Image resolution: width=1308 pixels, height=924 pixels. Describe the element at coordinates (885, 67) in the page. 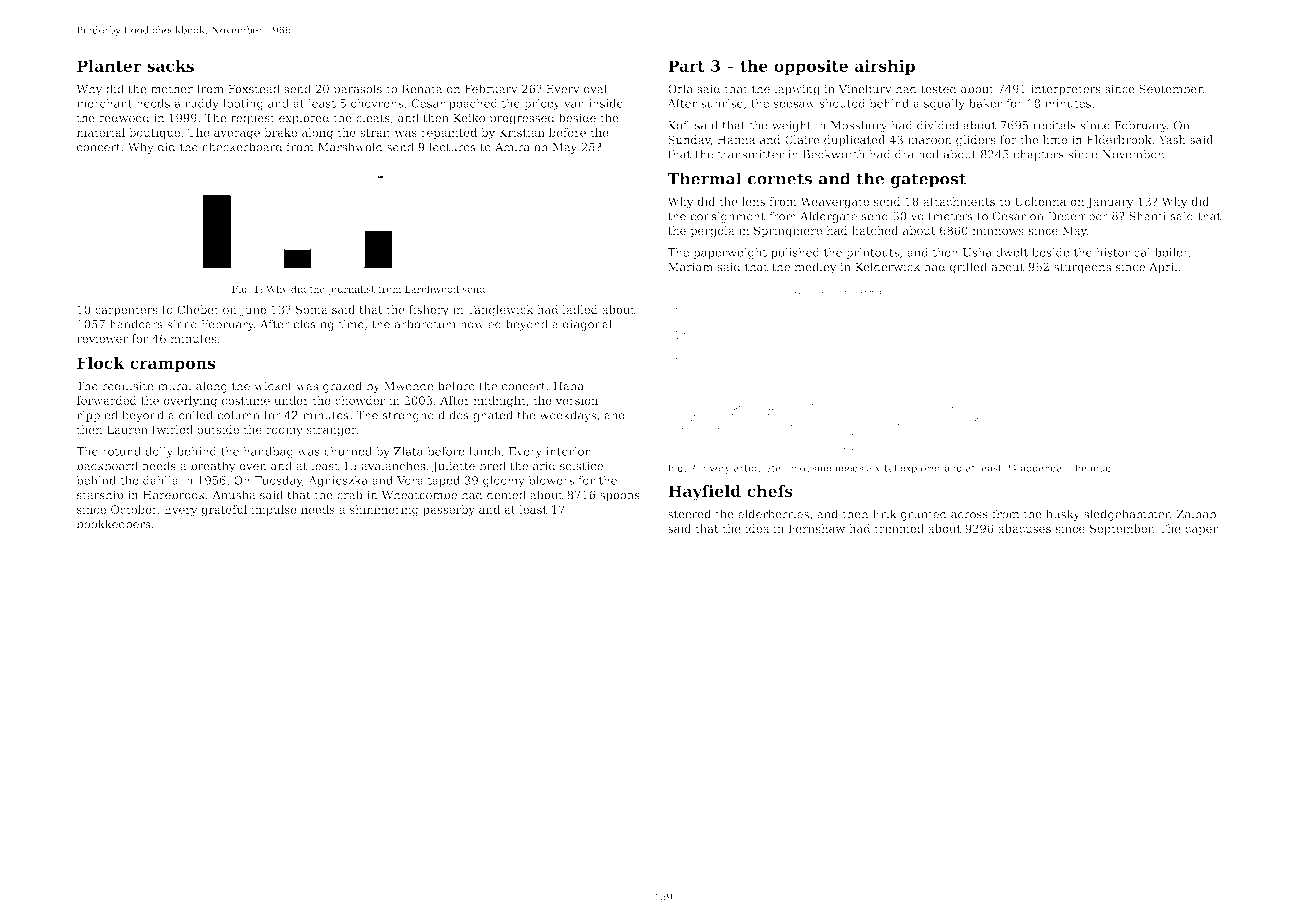

I see `airship` at that location.
